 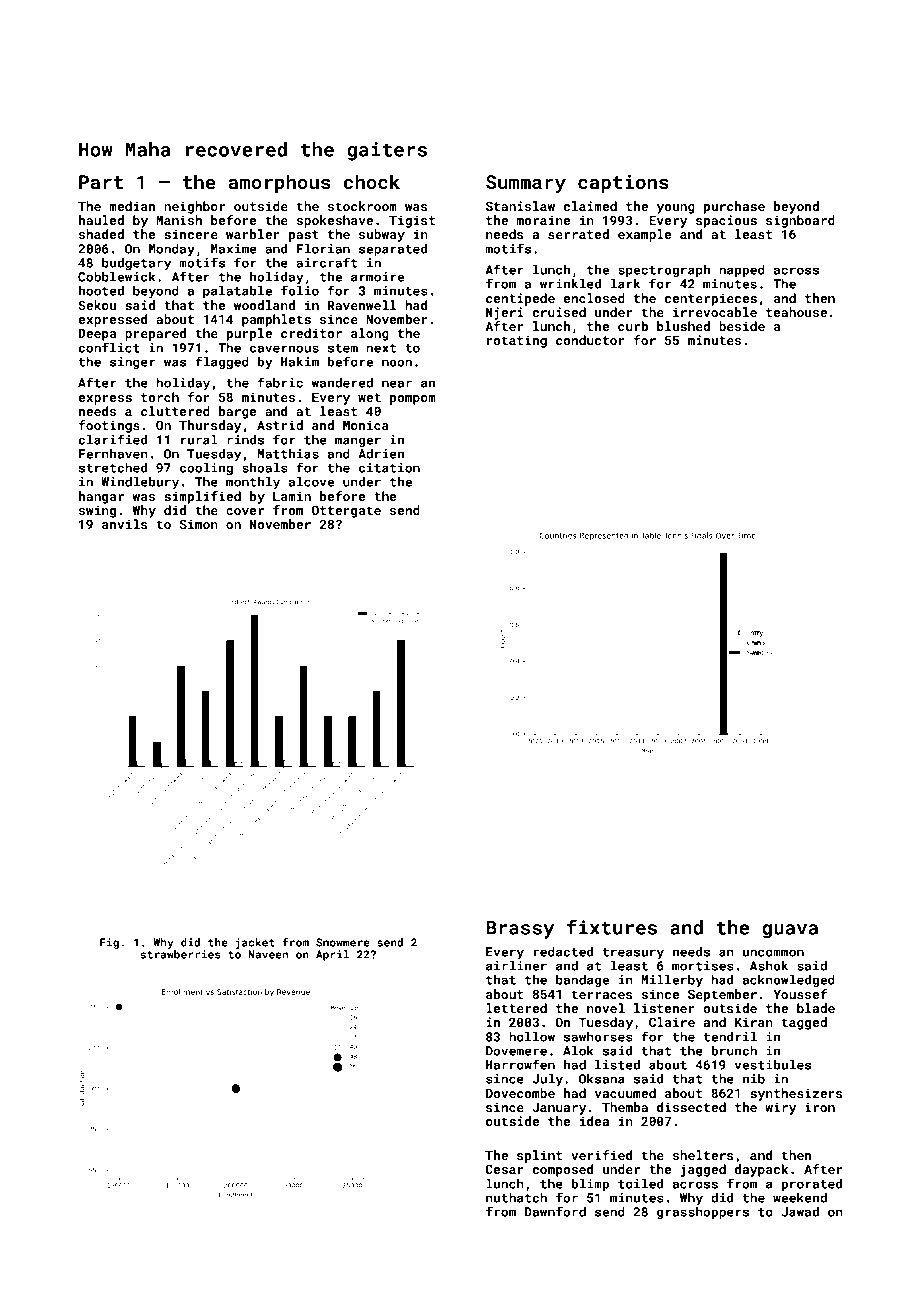 I want to click on vestibules, so click(x=773, y=1064).
